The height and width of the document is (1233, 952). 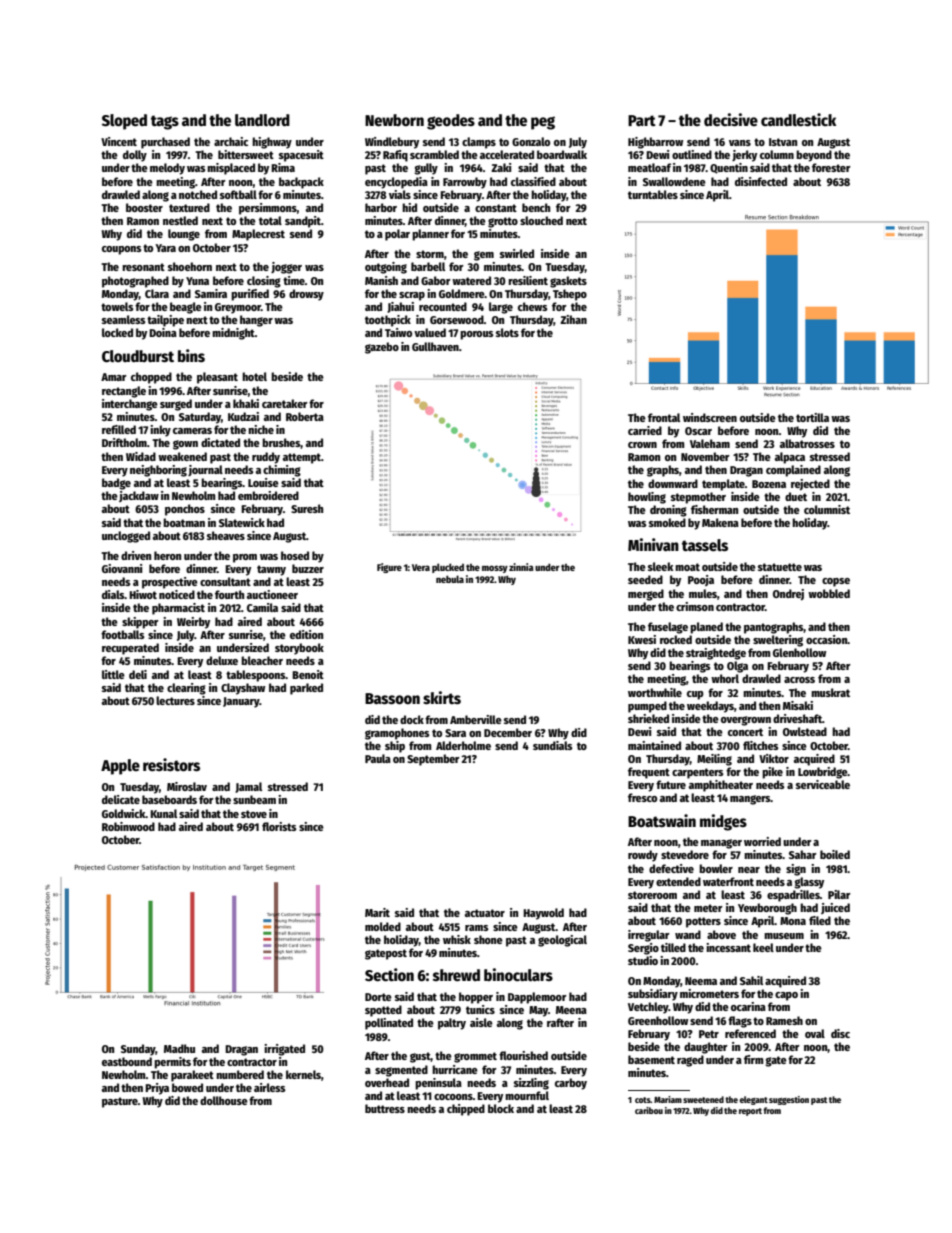 I want to click on carried, so click(x=645, y=430).
